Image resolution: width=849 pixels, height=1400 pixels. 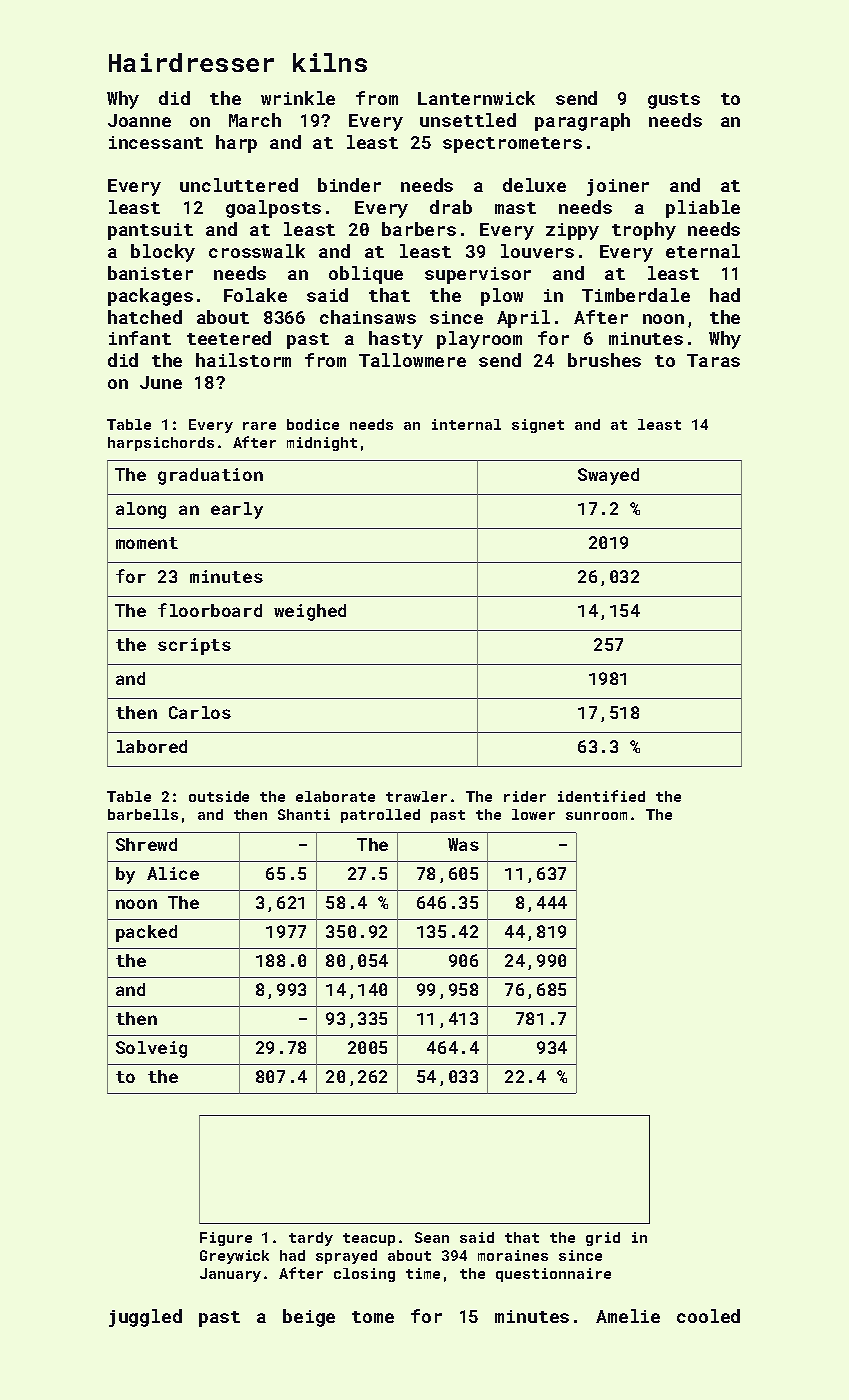 I want to click on Alice, so click(x=173, y=873).
